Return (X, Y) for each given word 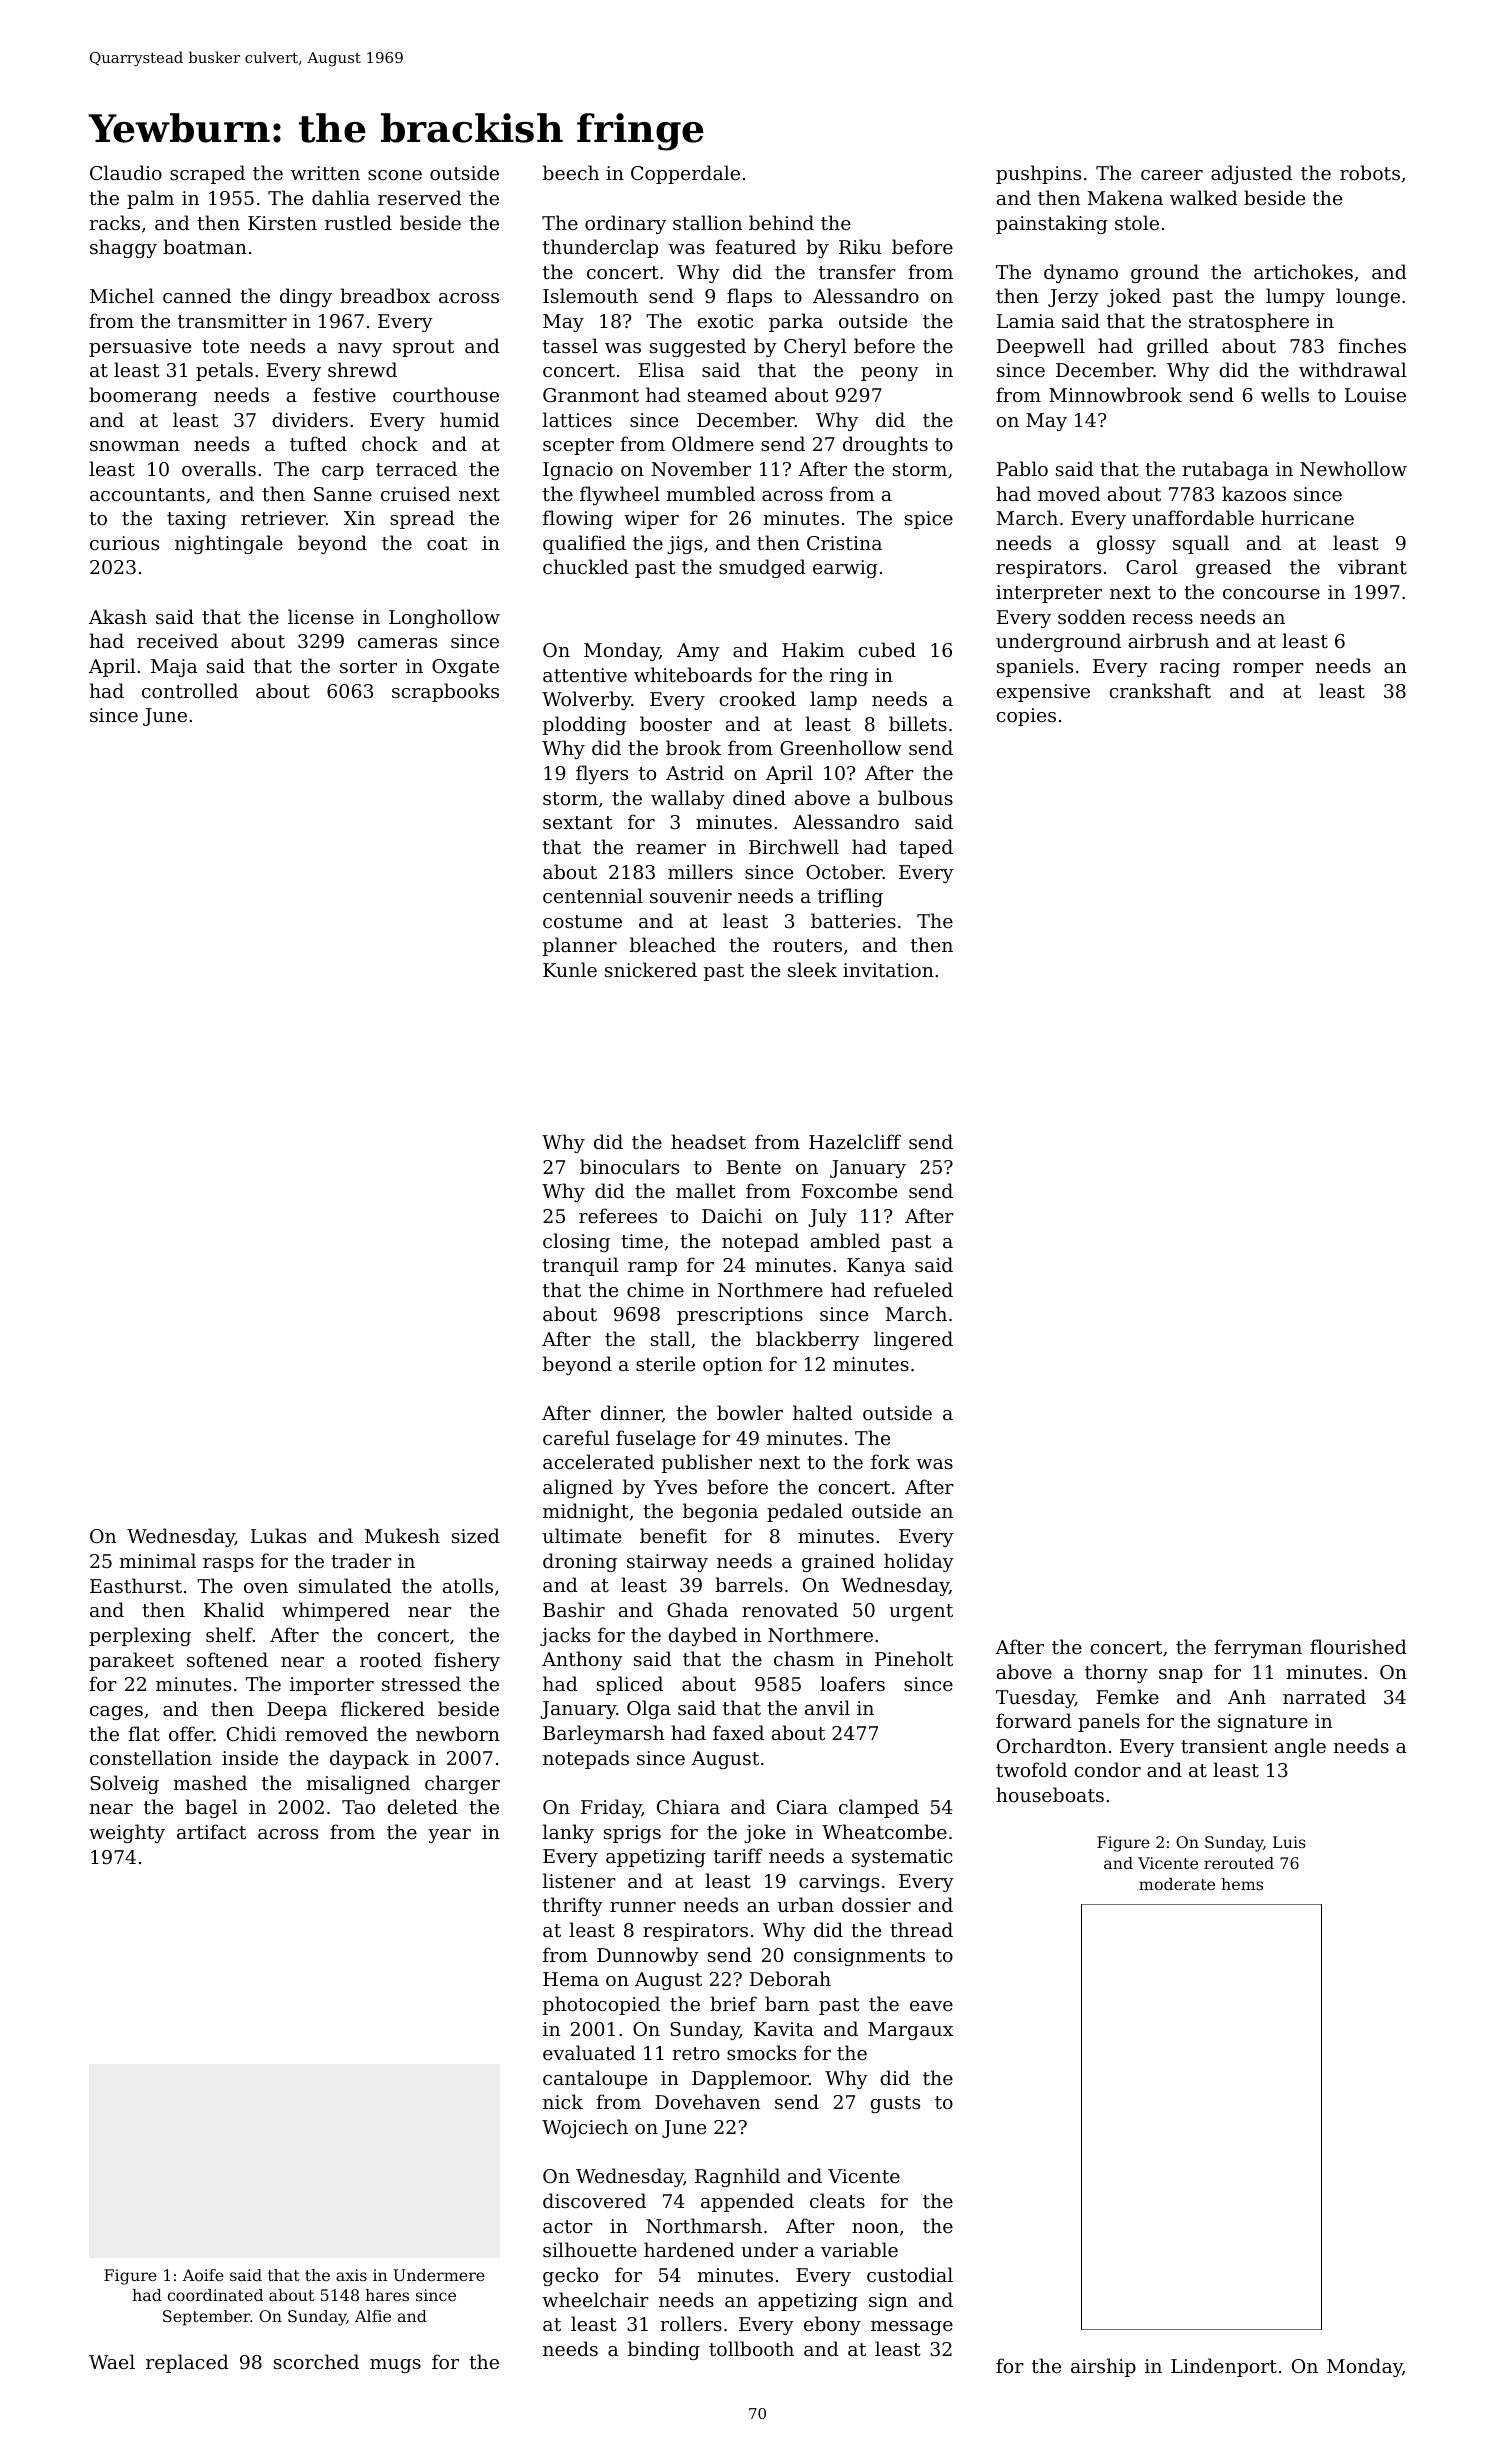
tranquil (580, 1266)
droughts (885, 445)
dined (759, 797)
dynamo (1081, 273)
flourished (1358, 1646)
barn (787, 2003)
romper (1268, 670)
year (449, 1836)
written (325, 173)
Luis (1289, 1842)
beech (571, 172)
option (733, 1366)
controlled (190, 690)
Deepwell (1041, 347)
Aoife (203, 2275)
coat (447, 543)
